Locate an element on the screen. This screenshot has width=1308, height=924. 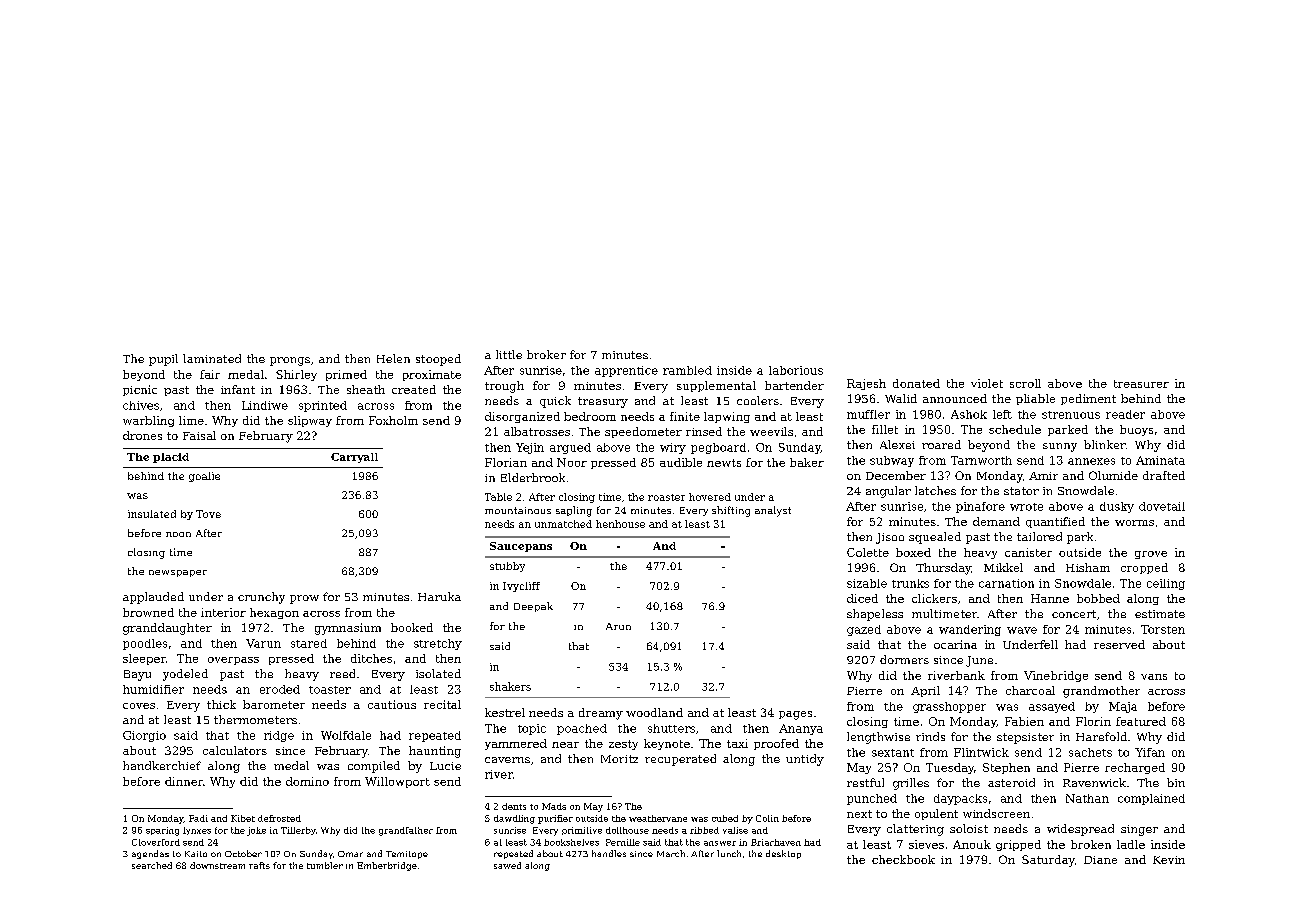
shakers is located at coordinates (510, 686).
